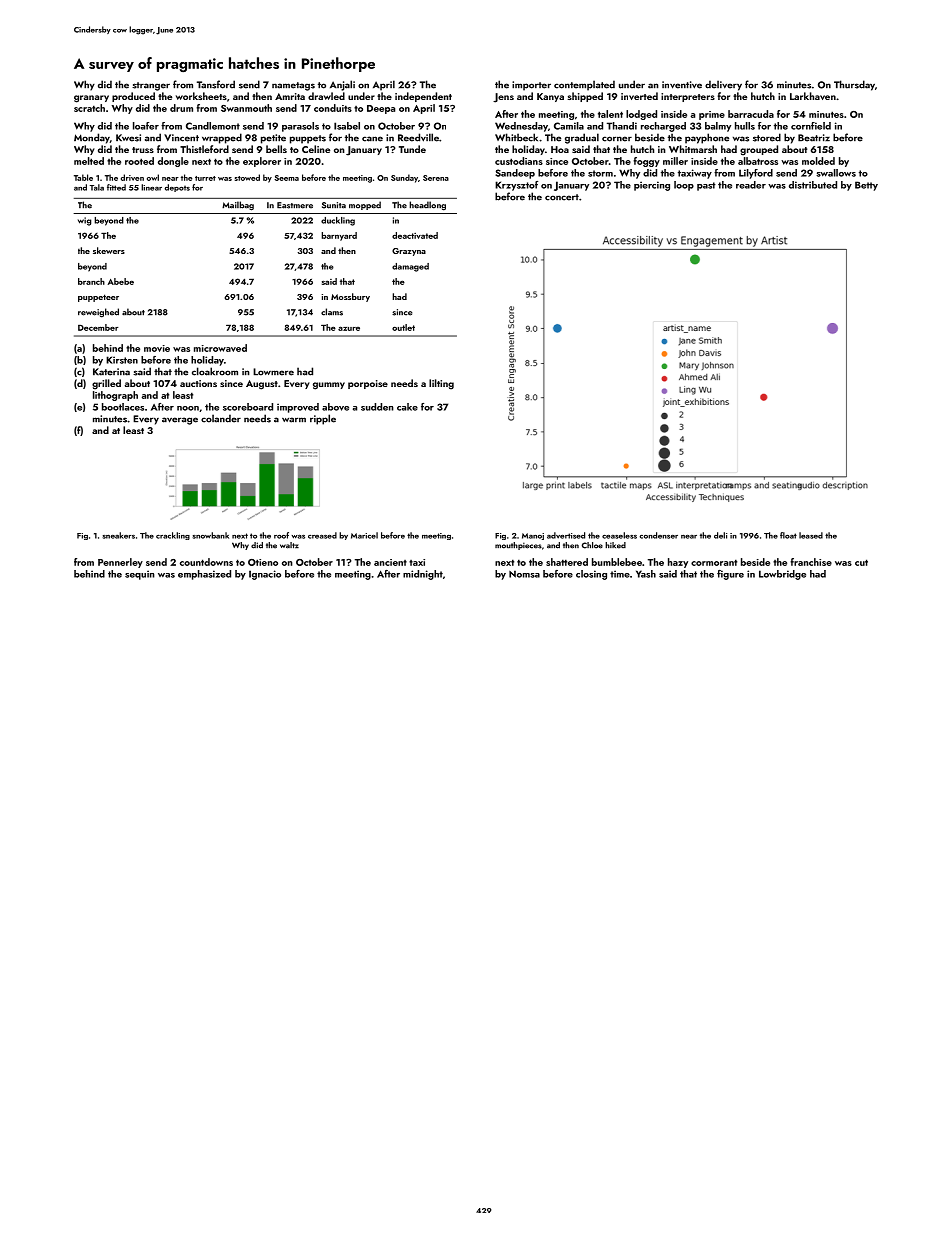  Describe the element at coordinates (866, 186) in the screenshot. I see `Betty` at that location.
